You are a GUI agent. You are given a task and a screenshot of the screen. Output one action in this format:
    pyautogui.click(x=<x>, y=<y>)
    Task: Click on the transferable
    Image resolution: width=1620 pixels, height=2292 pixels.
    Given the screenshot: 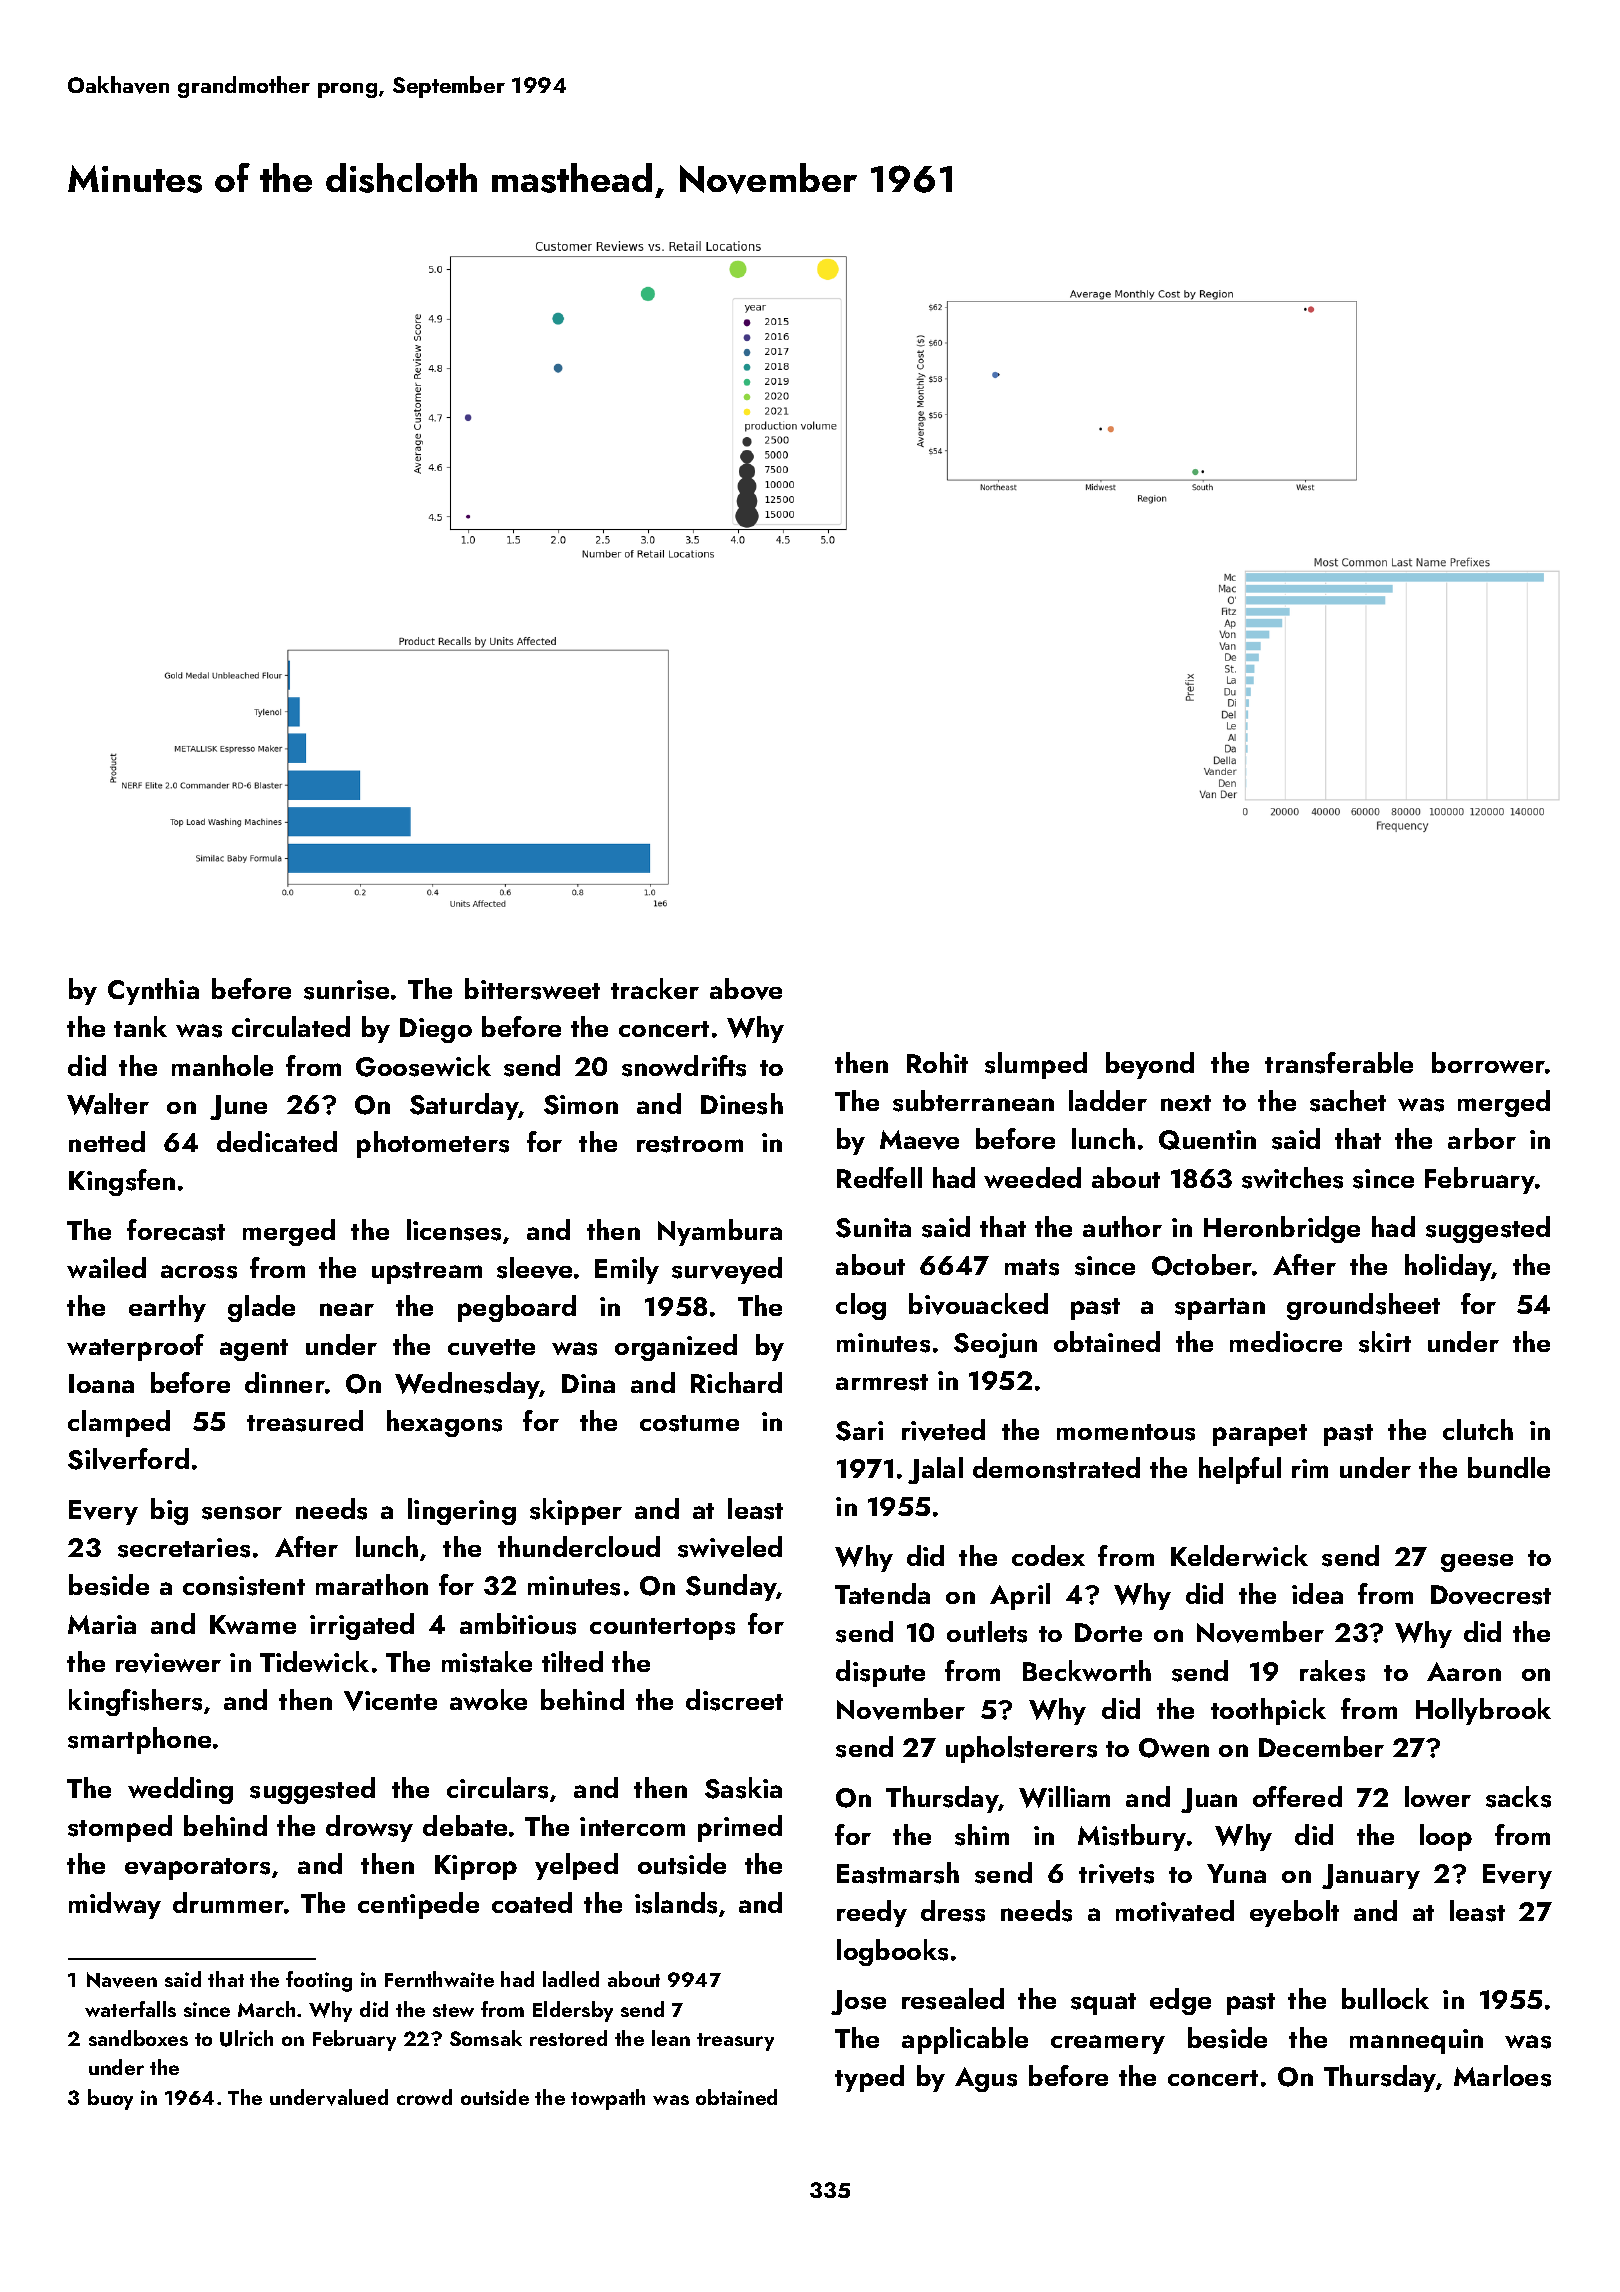 What is the action you would take?
    pyautogui.click(x=1339, y=1063)
